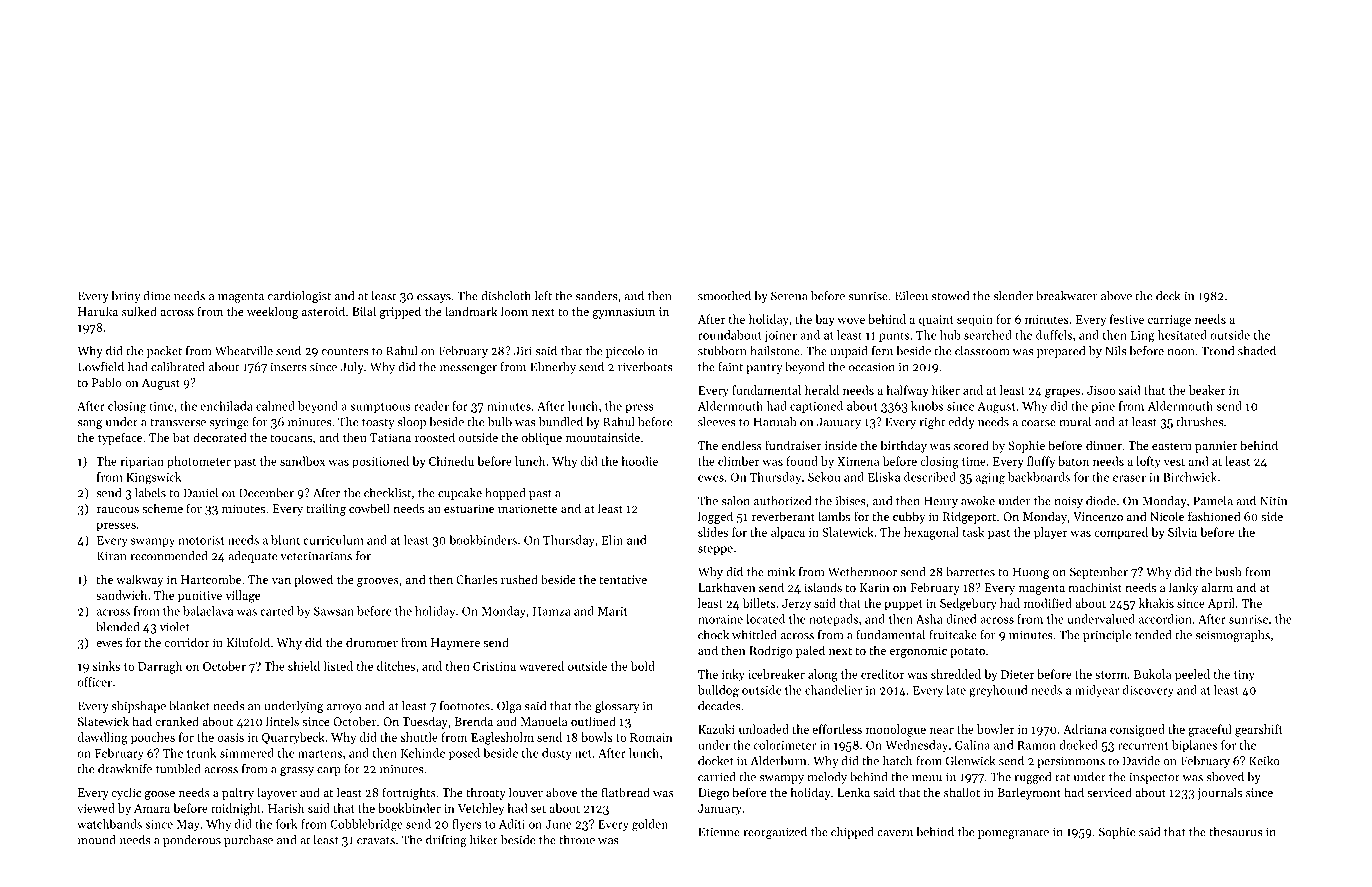 Image resolution: width=1372 pixels, height=887 pixels. I want to click on deck, so click(1168, 296).
